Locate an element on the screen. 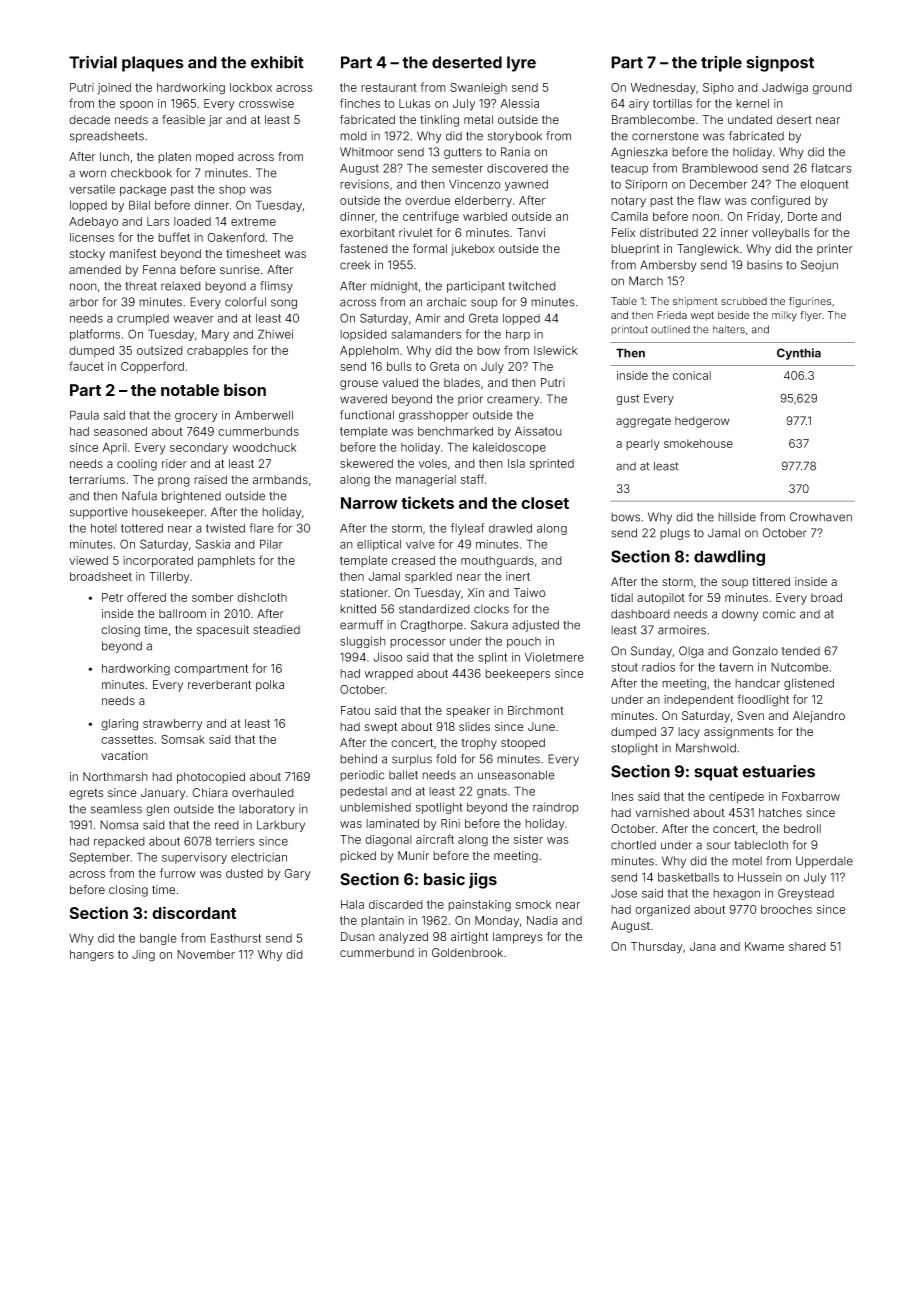 This screenshot has height=1308, width=924. Petr is located at coordinates (112, 597).
